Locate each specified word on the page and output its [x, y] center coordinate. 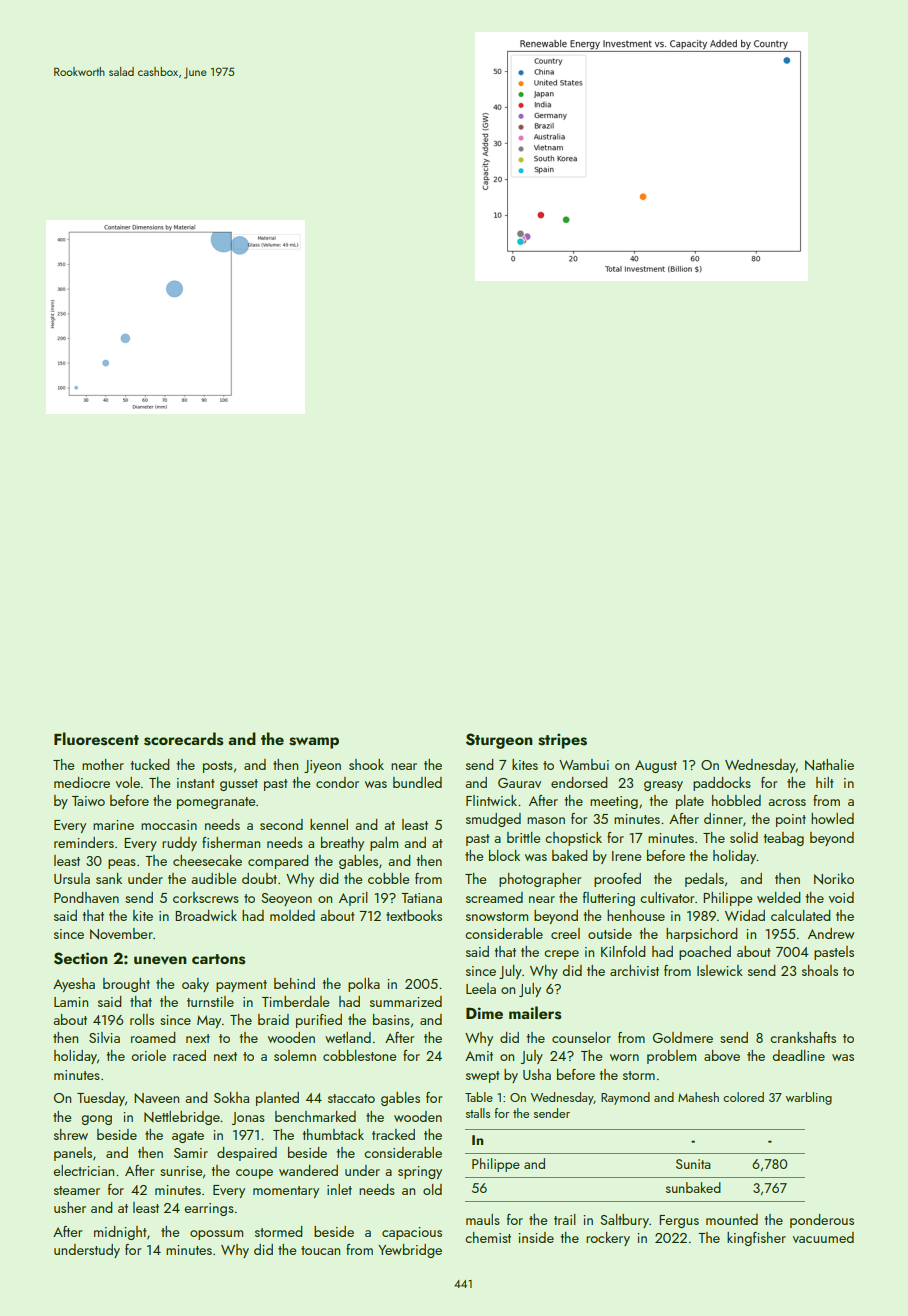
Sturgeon [499, 741]
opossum [216, 1235]
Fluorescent [96, 739]
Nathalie [829, 765]
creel [565, 933]
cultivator [667, 897]
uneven [160, 960]
